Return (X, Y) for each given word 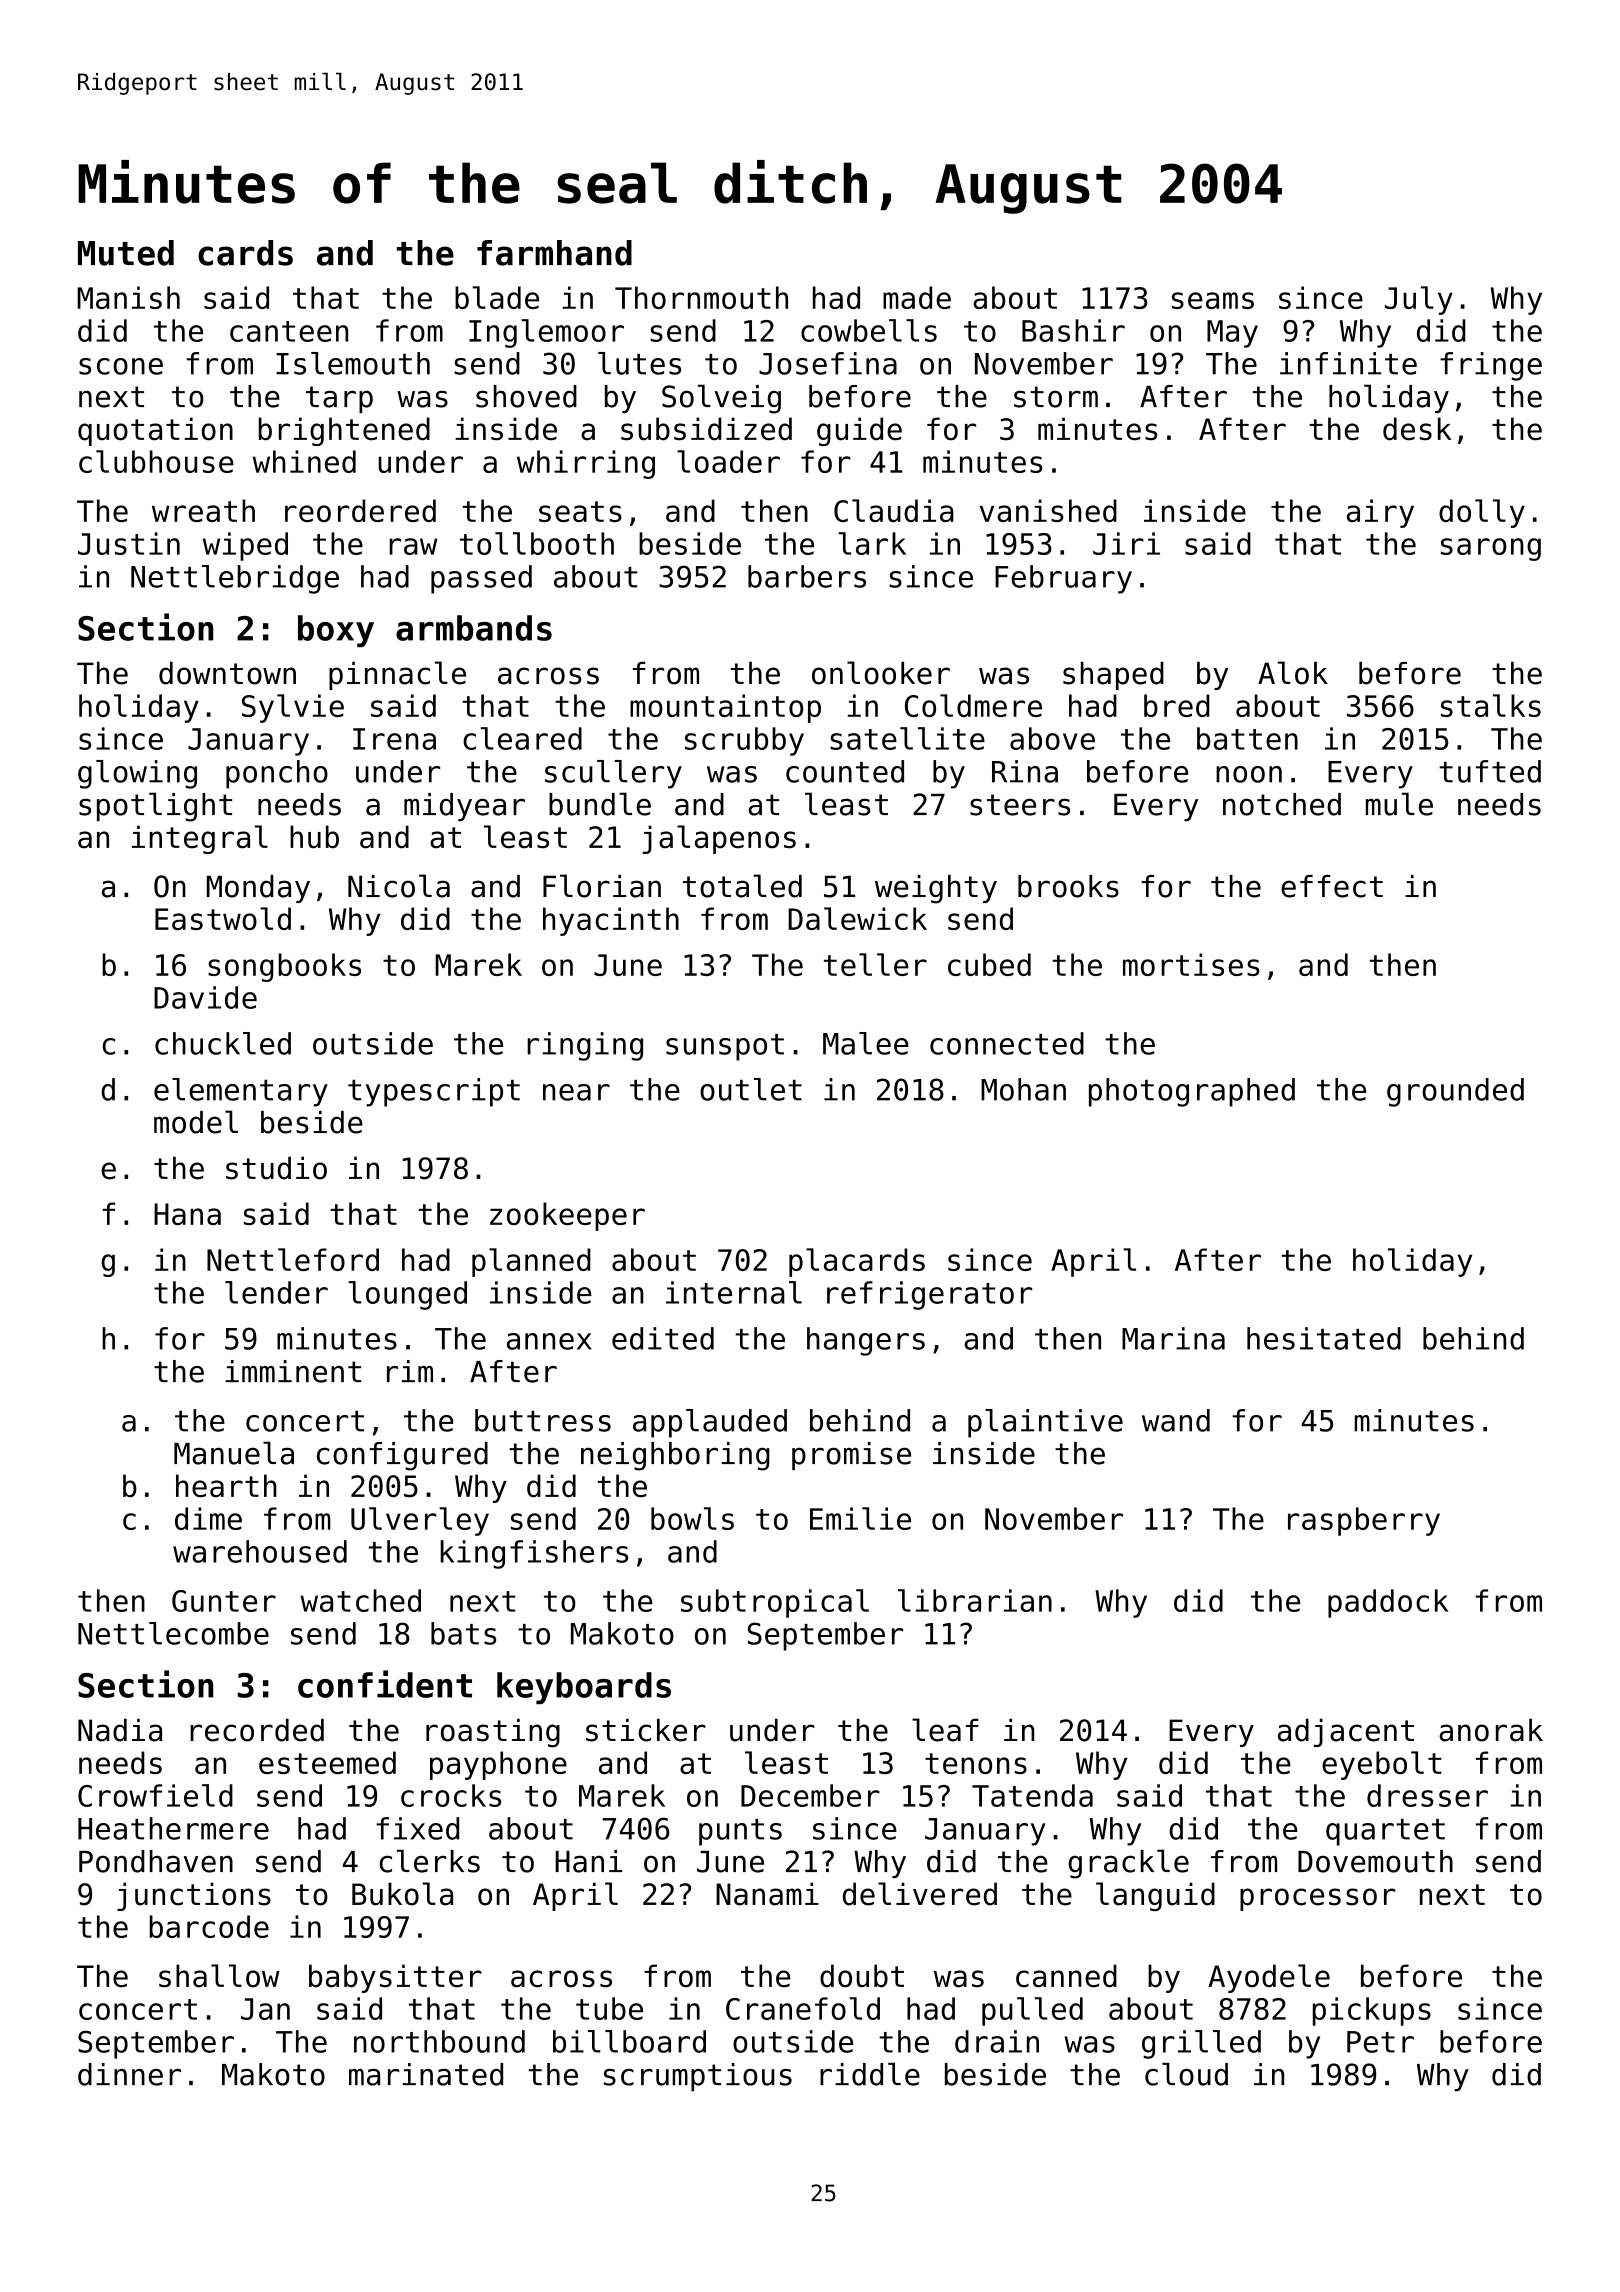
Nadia (120, 1730)
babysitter (395, 1978)
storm (1056, 397)
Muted (126, 253)
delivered (920, 1894)
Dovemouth (1375, 1861)
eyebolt (1382, 1765)
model (196, 1122)
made (917, 297)
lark (872, 543)
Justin (129, 543)
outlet (751, 1089)
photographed (1192, 1092)
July (1419, 300)
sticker (646, 1730)
